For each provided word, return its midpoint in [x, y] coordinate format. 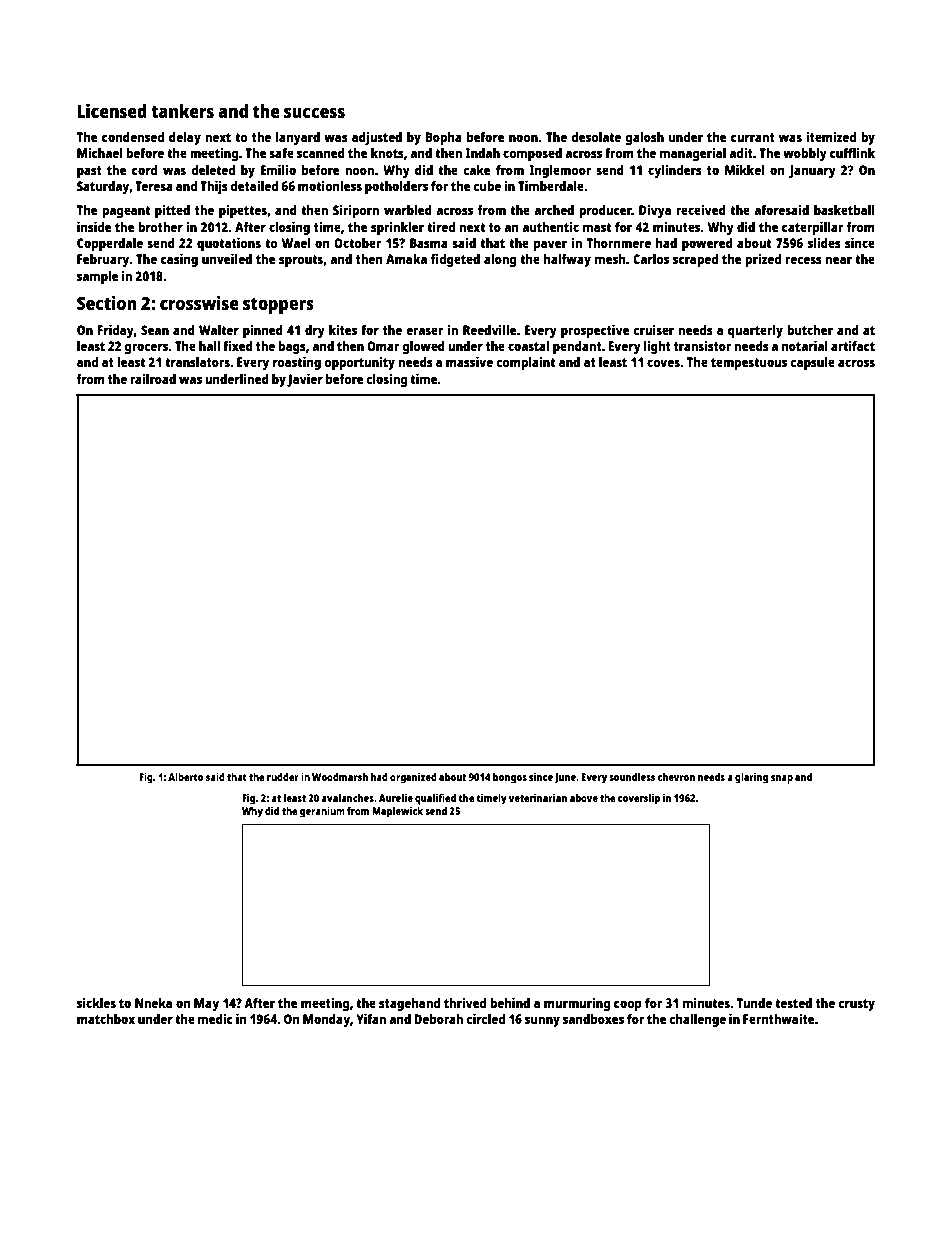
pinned [263, 331]
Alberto [185, 777]
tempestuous [749, 364]
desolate [596, 137]
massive [469, 361]
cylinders [675, 171]
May [206, 1004]
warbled [408, 210]
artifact [853, 345]
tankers [182, 111]
